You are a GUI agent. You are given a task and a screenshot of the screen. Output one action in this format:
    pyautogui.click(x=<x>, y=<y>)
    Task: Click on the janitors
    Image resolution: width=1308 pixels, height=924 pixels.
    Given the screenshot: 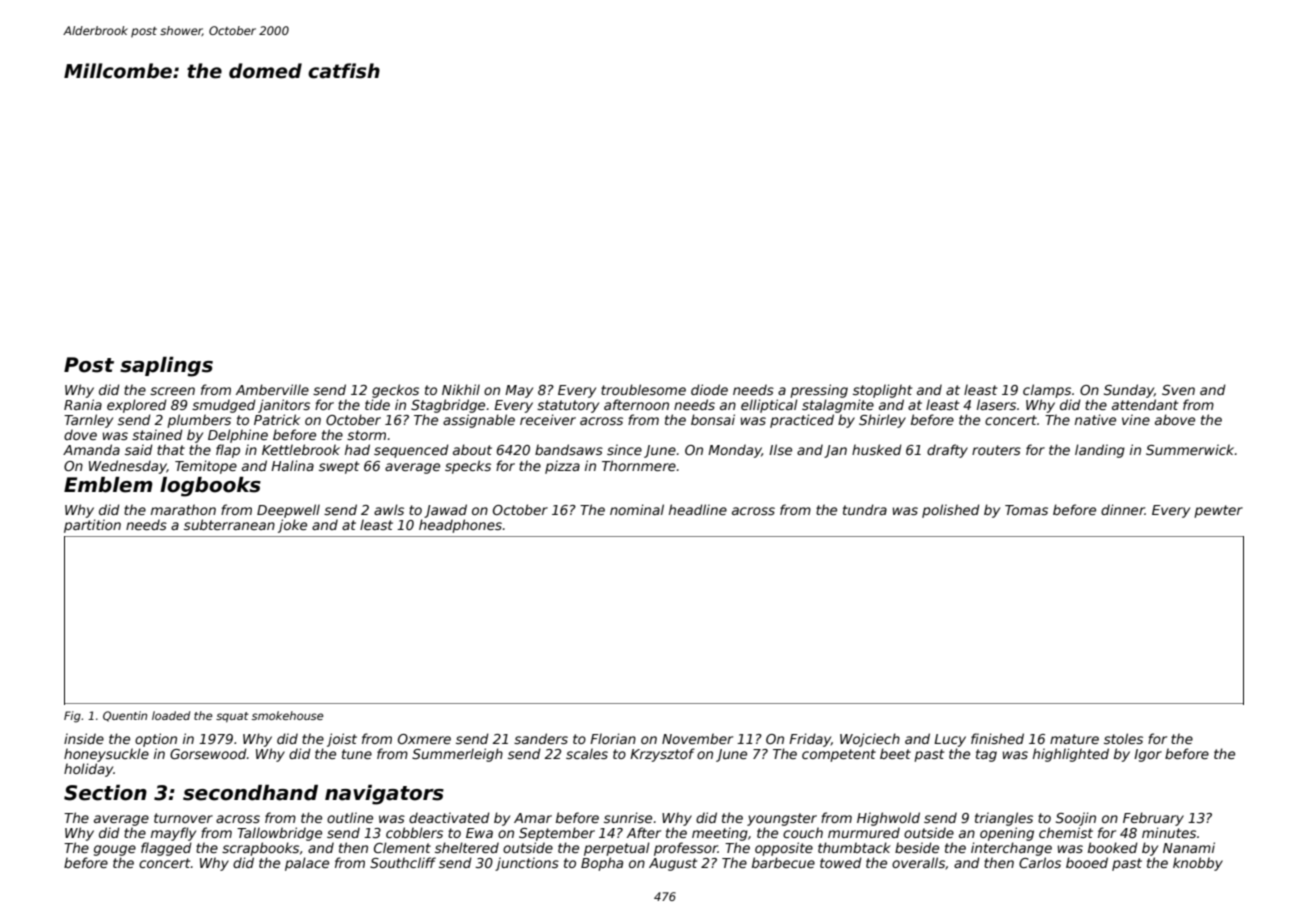 What is the action you would take?
    pyautogui.click(x=284, y=406)
